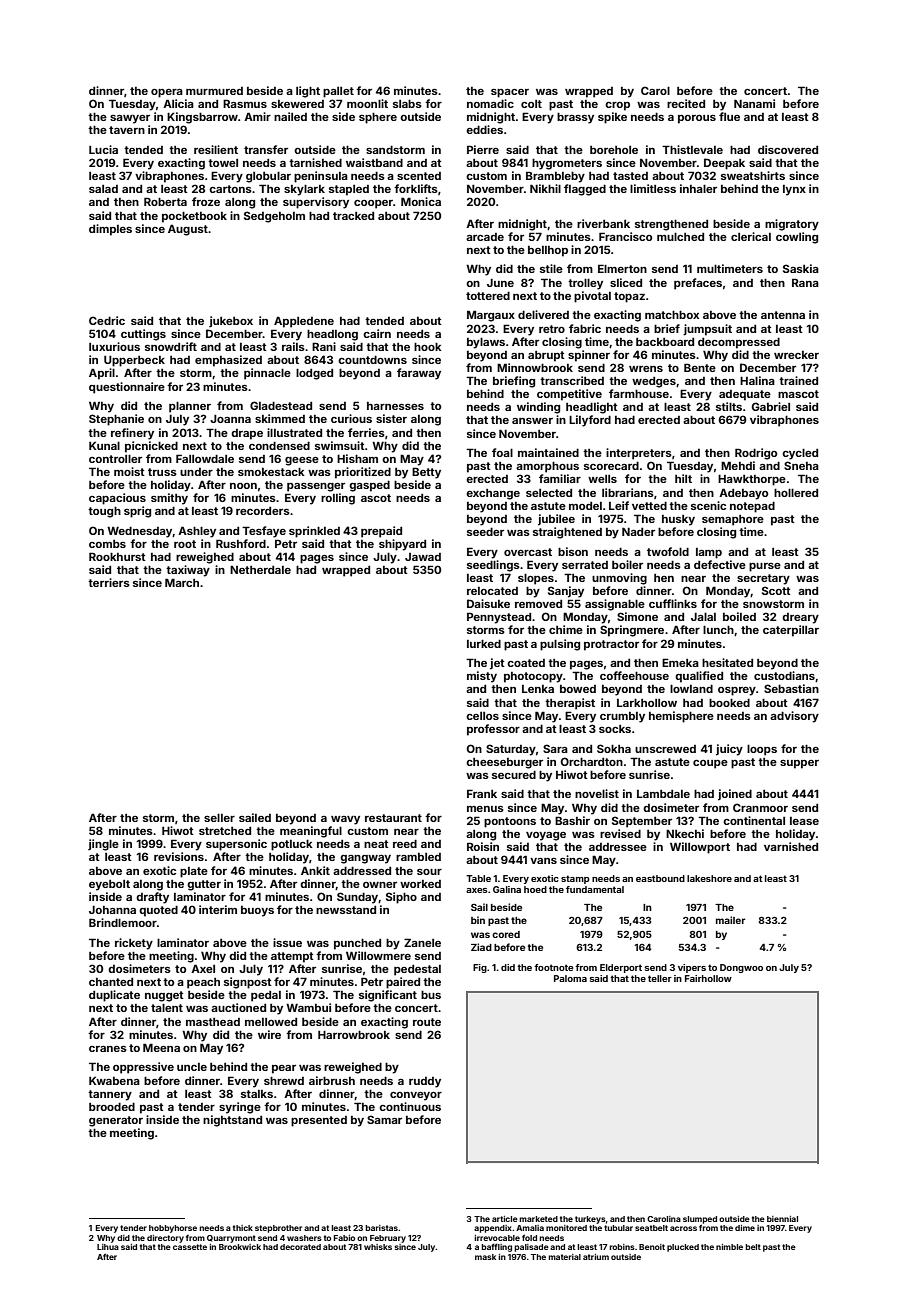  Describe the element at coordinates (654, 382) in the document. I see `wedges` at that location.
